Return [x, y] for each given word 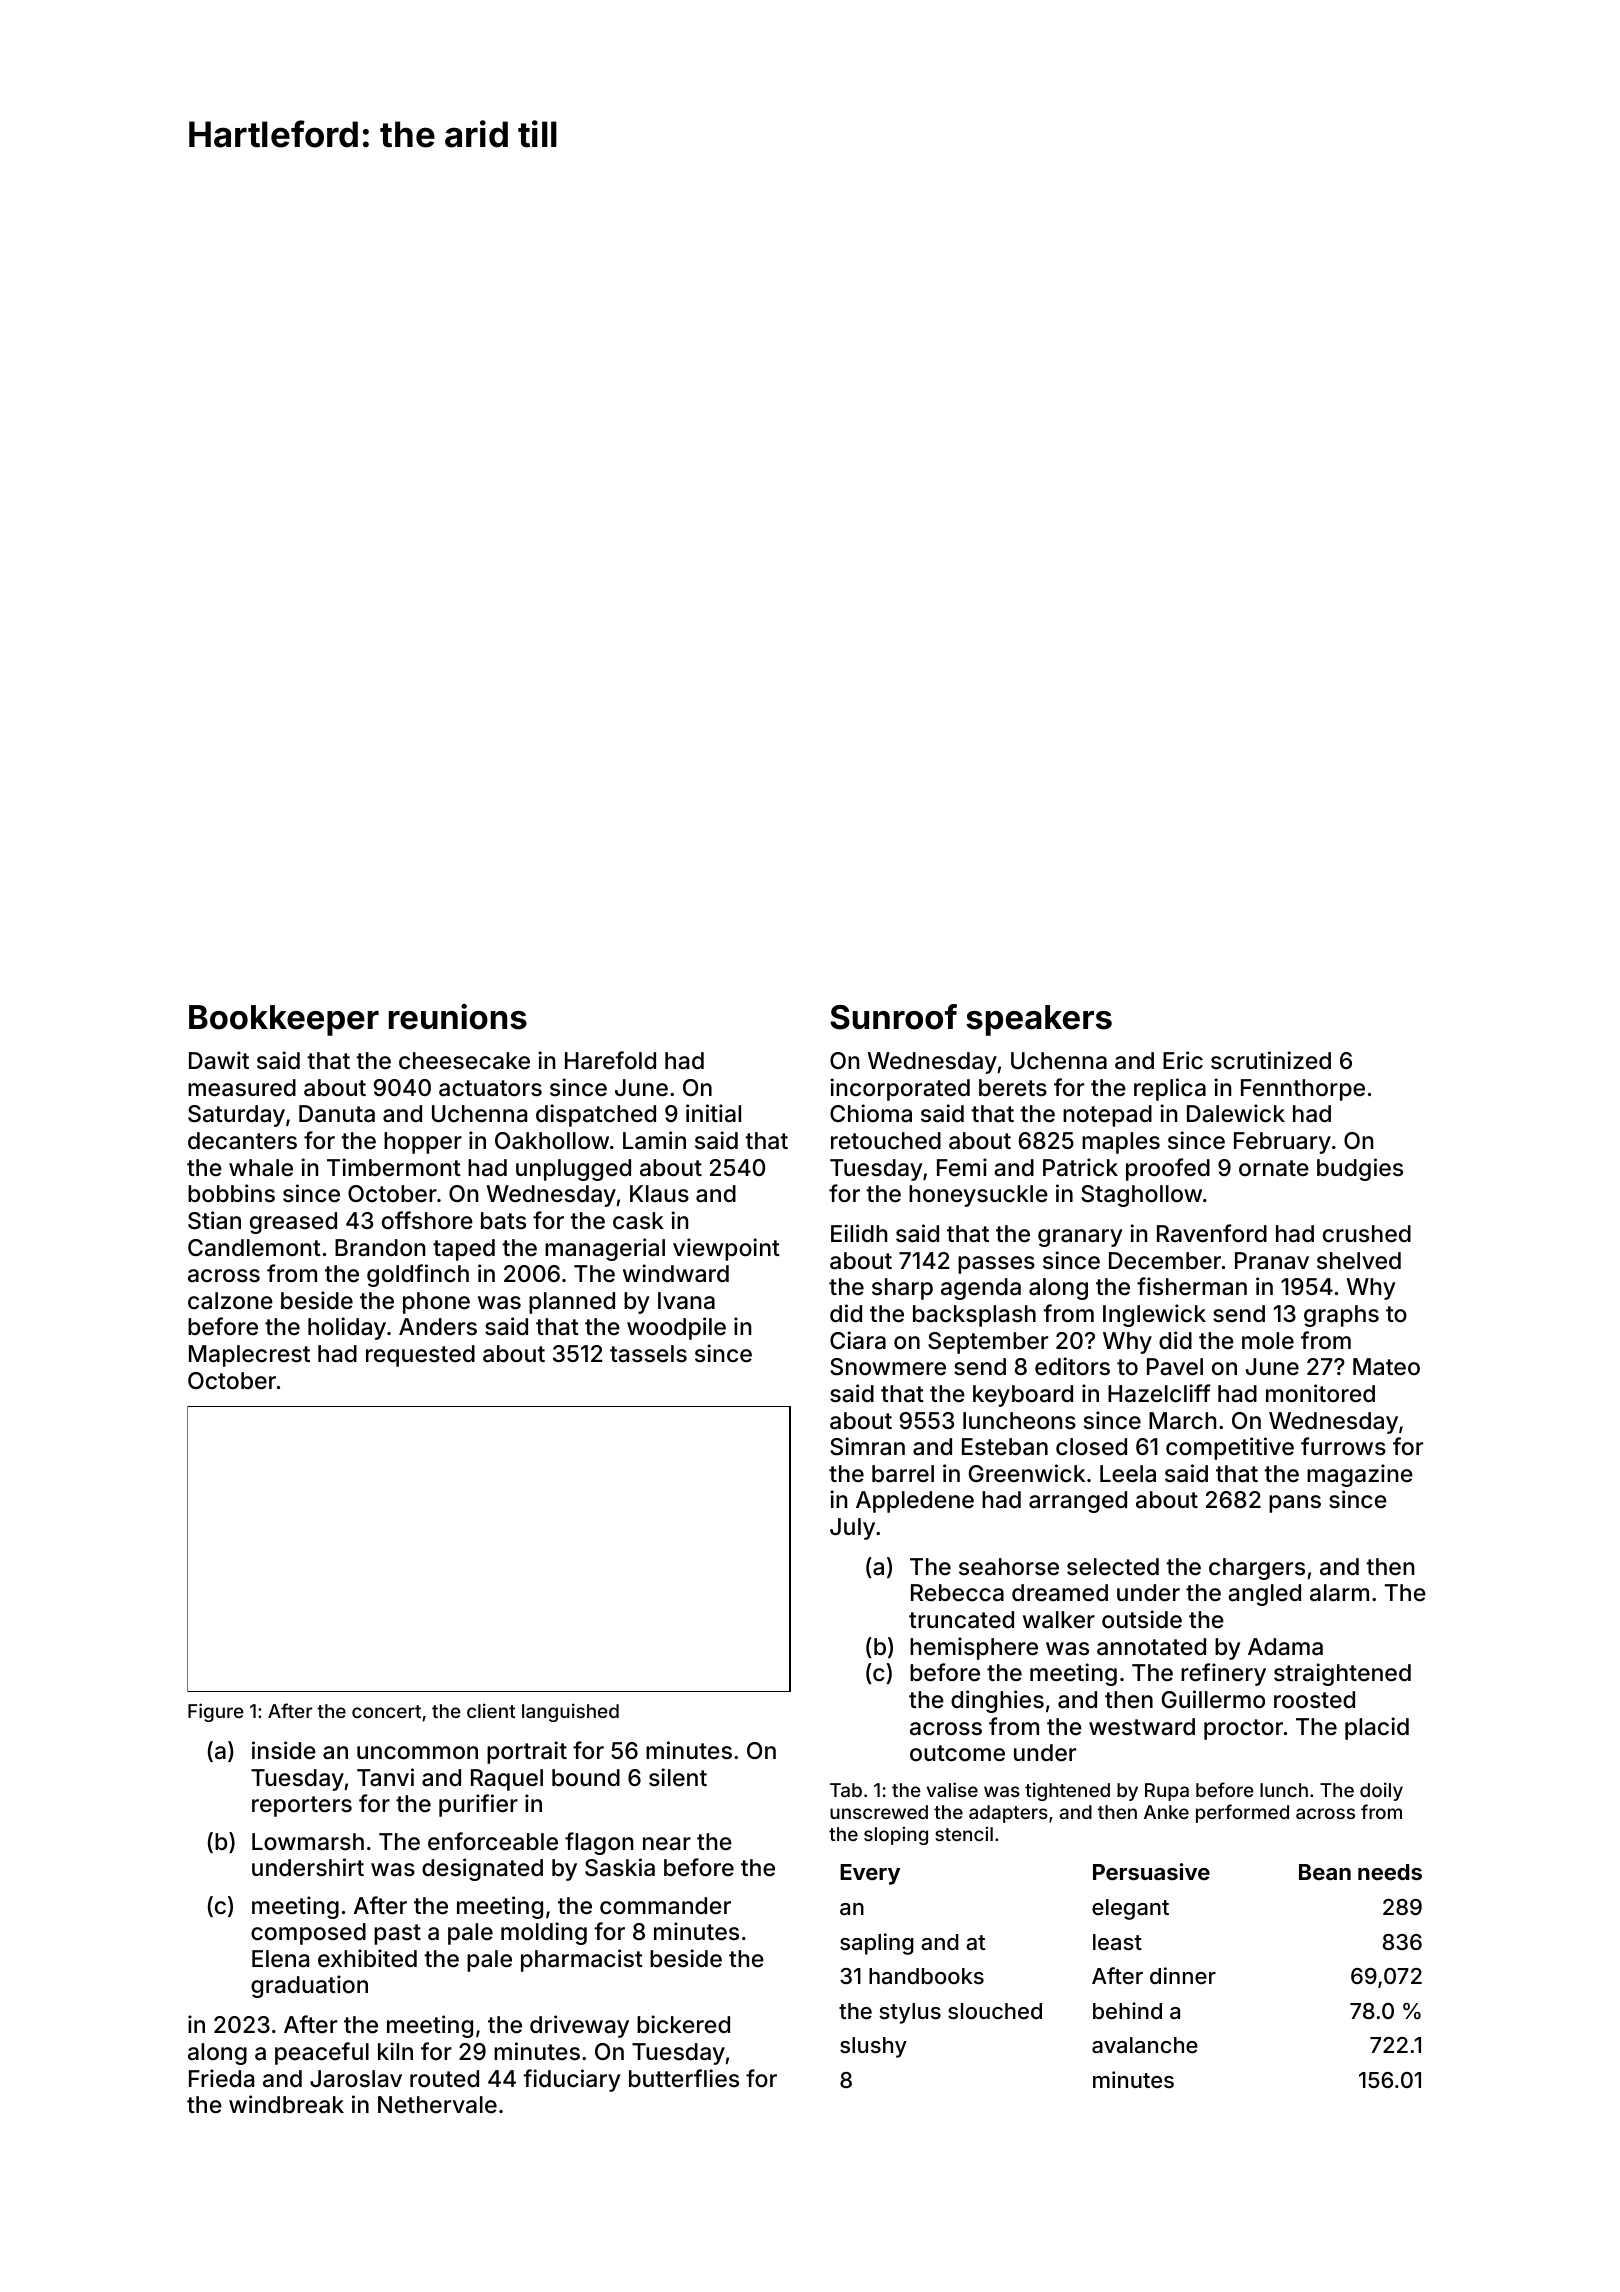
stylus [910, 2013]
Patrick [1080, 1167]
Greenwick [1027, 1473]
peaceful [322, 2053]
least [1117, 1942]
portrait [527, 1752]
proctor [1243, 1729]
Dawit [219, 1060]
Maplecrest [249, 1356]
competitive [1230, 1448]
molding [544, 1933]
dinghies [997, 1701]
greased [293, 1223]
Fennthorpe [1303, 1090]
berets [1013, 1088]
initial [713, 1113]
